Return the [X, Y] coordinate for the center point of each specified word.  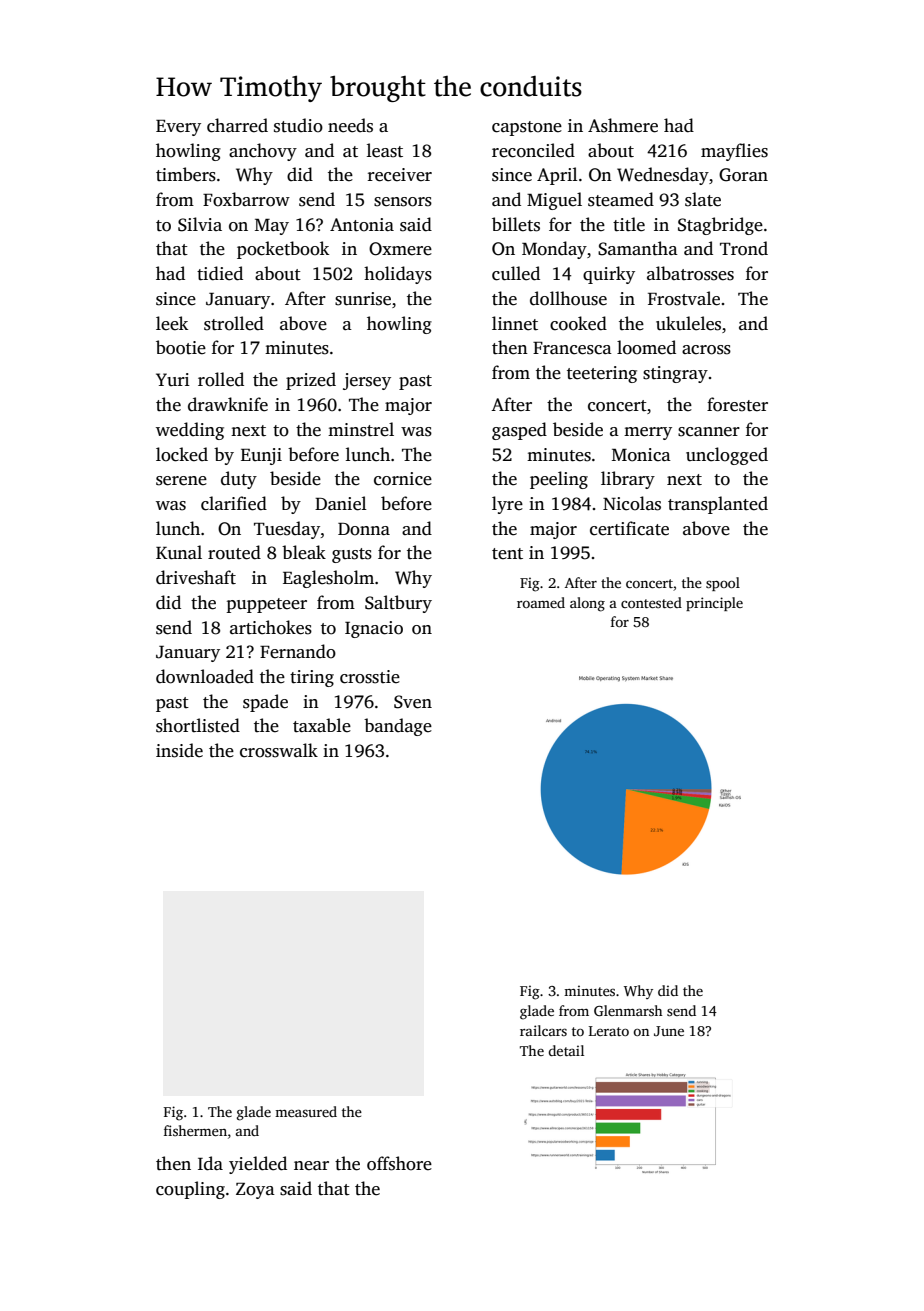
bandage [398, 727]
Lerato [609, 1031]
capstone [527, 128]
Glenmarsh [628, 1010]
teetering [602, 374]
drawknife [228, 404]
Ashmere [623, 125]
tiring [312, 678]
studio [298, 125]
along [587, 604]
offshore [399, 1163]
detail [566, 1050]
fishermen [195, 1130]
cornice [403, 479]
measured [306, 1111]
